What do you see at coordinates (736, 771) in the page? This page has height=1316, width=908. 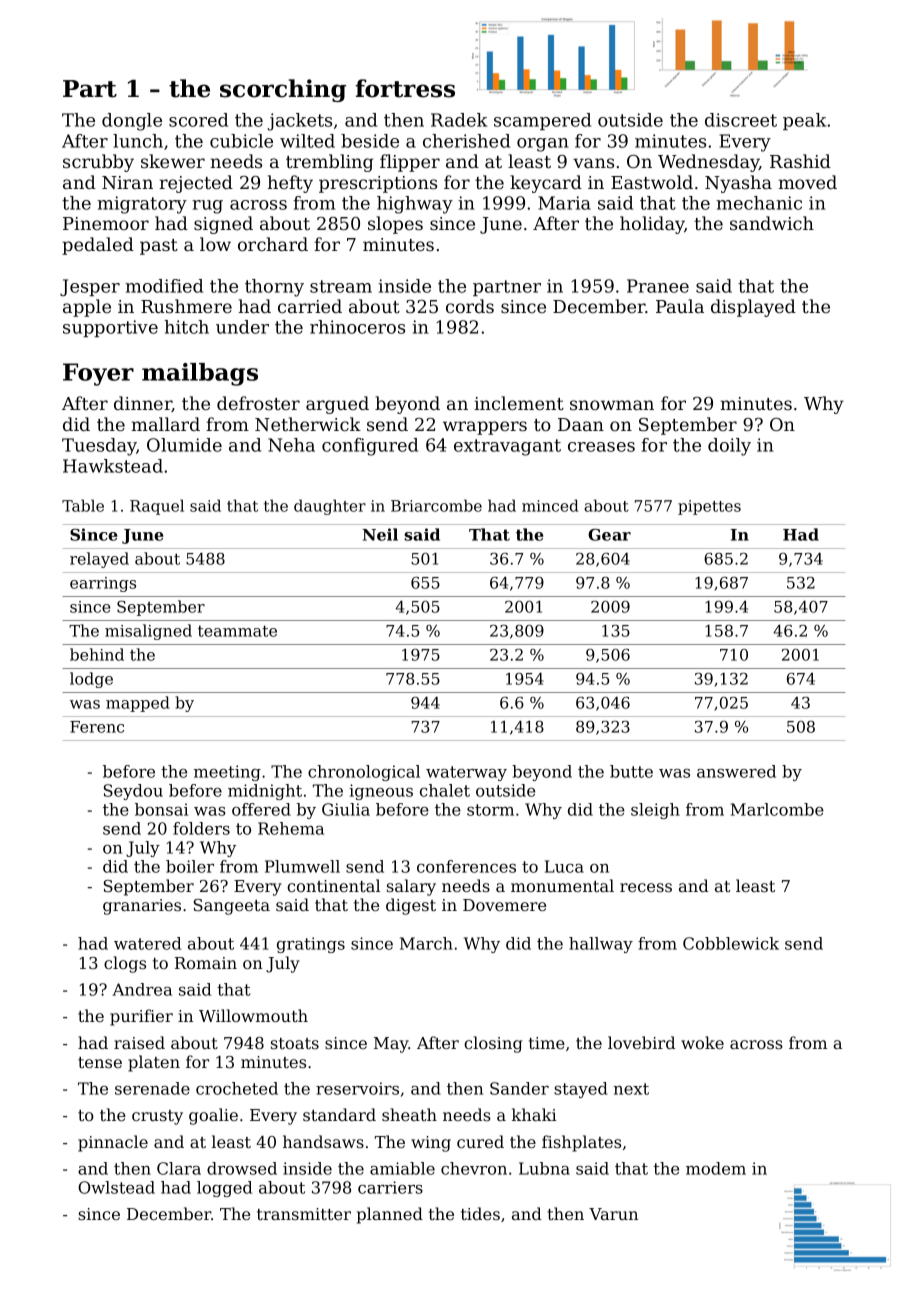 I see `answered` at bounding box center [736, 771].
